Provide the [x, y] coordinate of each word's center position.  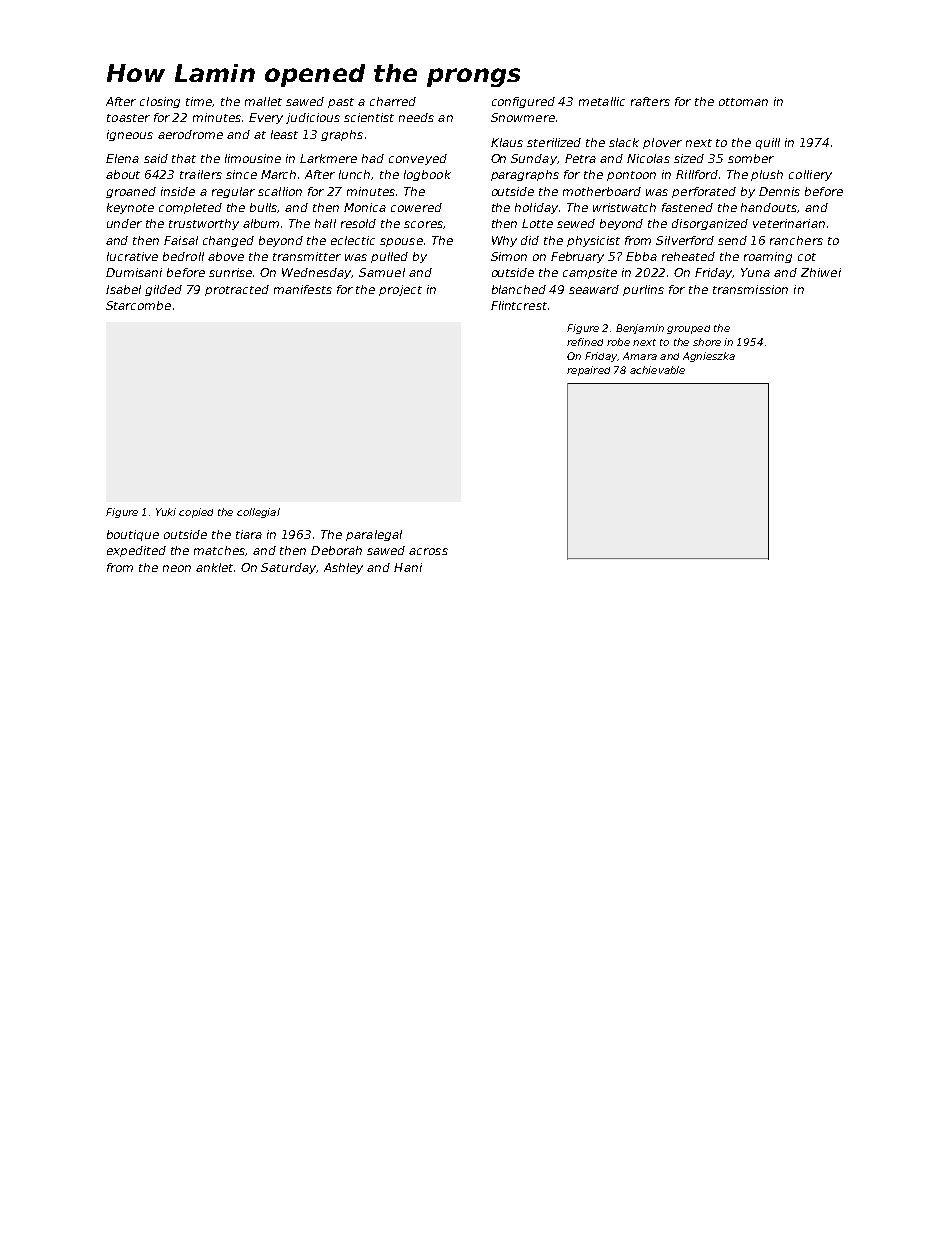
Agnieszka [709, 357]
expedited [136, 551]
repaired [588, 371]
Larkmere [328, 158]
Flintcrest [519, 305]
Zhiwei [821, 272]
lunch [354, 174]
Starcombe [138, 305]
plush [767, 175]
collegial [258, 513]
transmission [750, 289]
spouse [401, 242]
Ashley [343, 568]
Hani [408, 567]
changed [228, 241]
